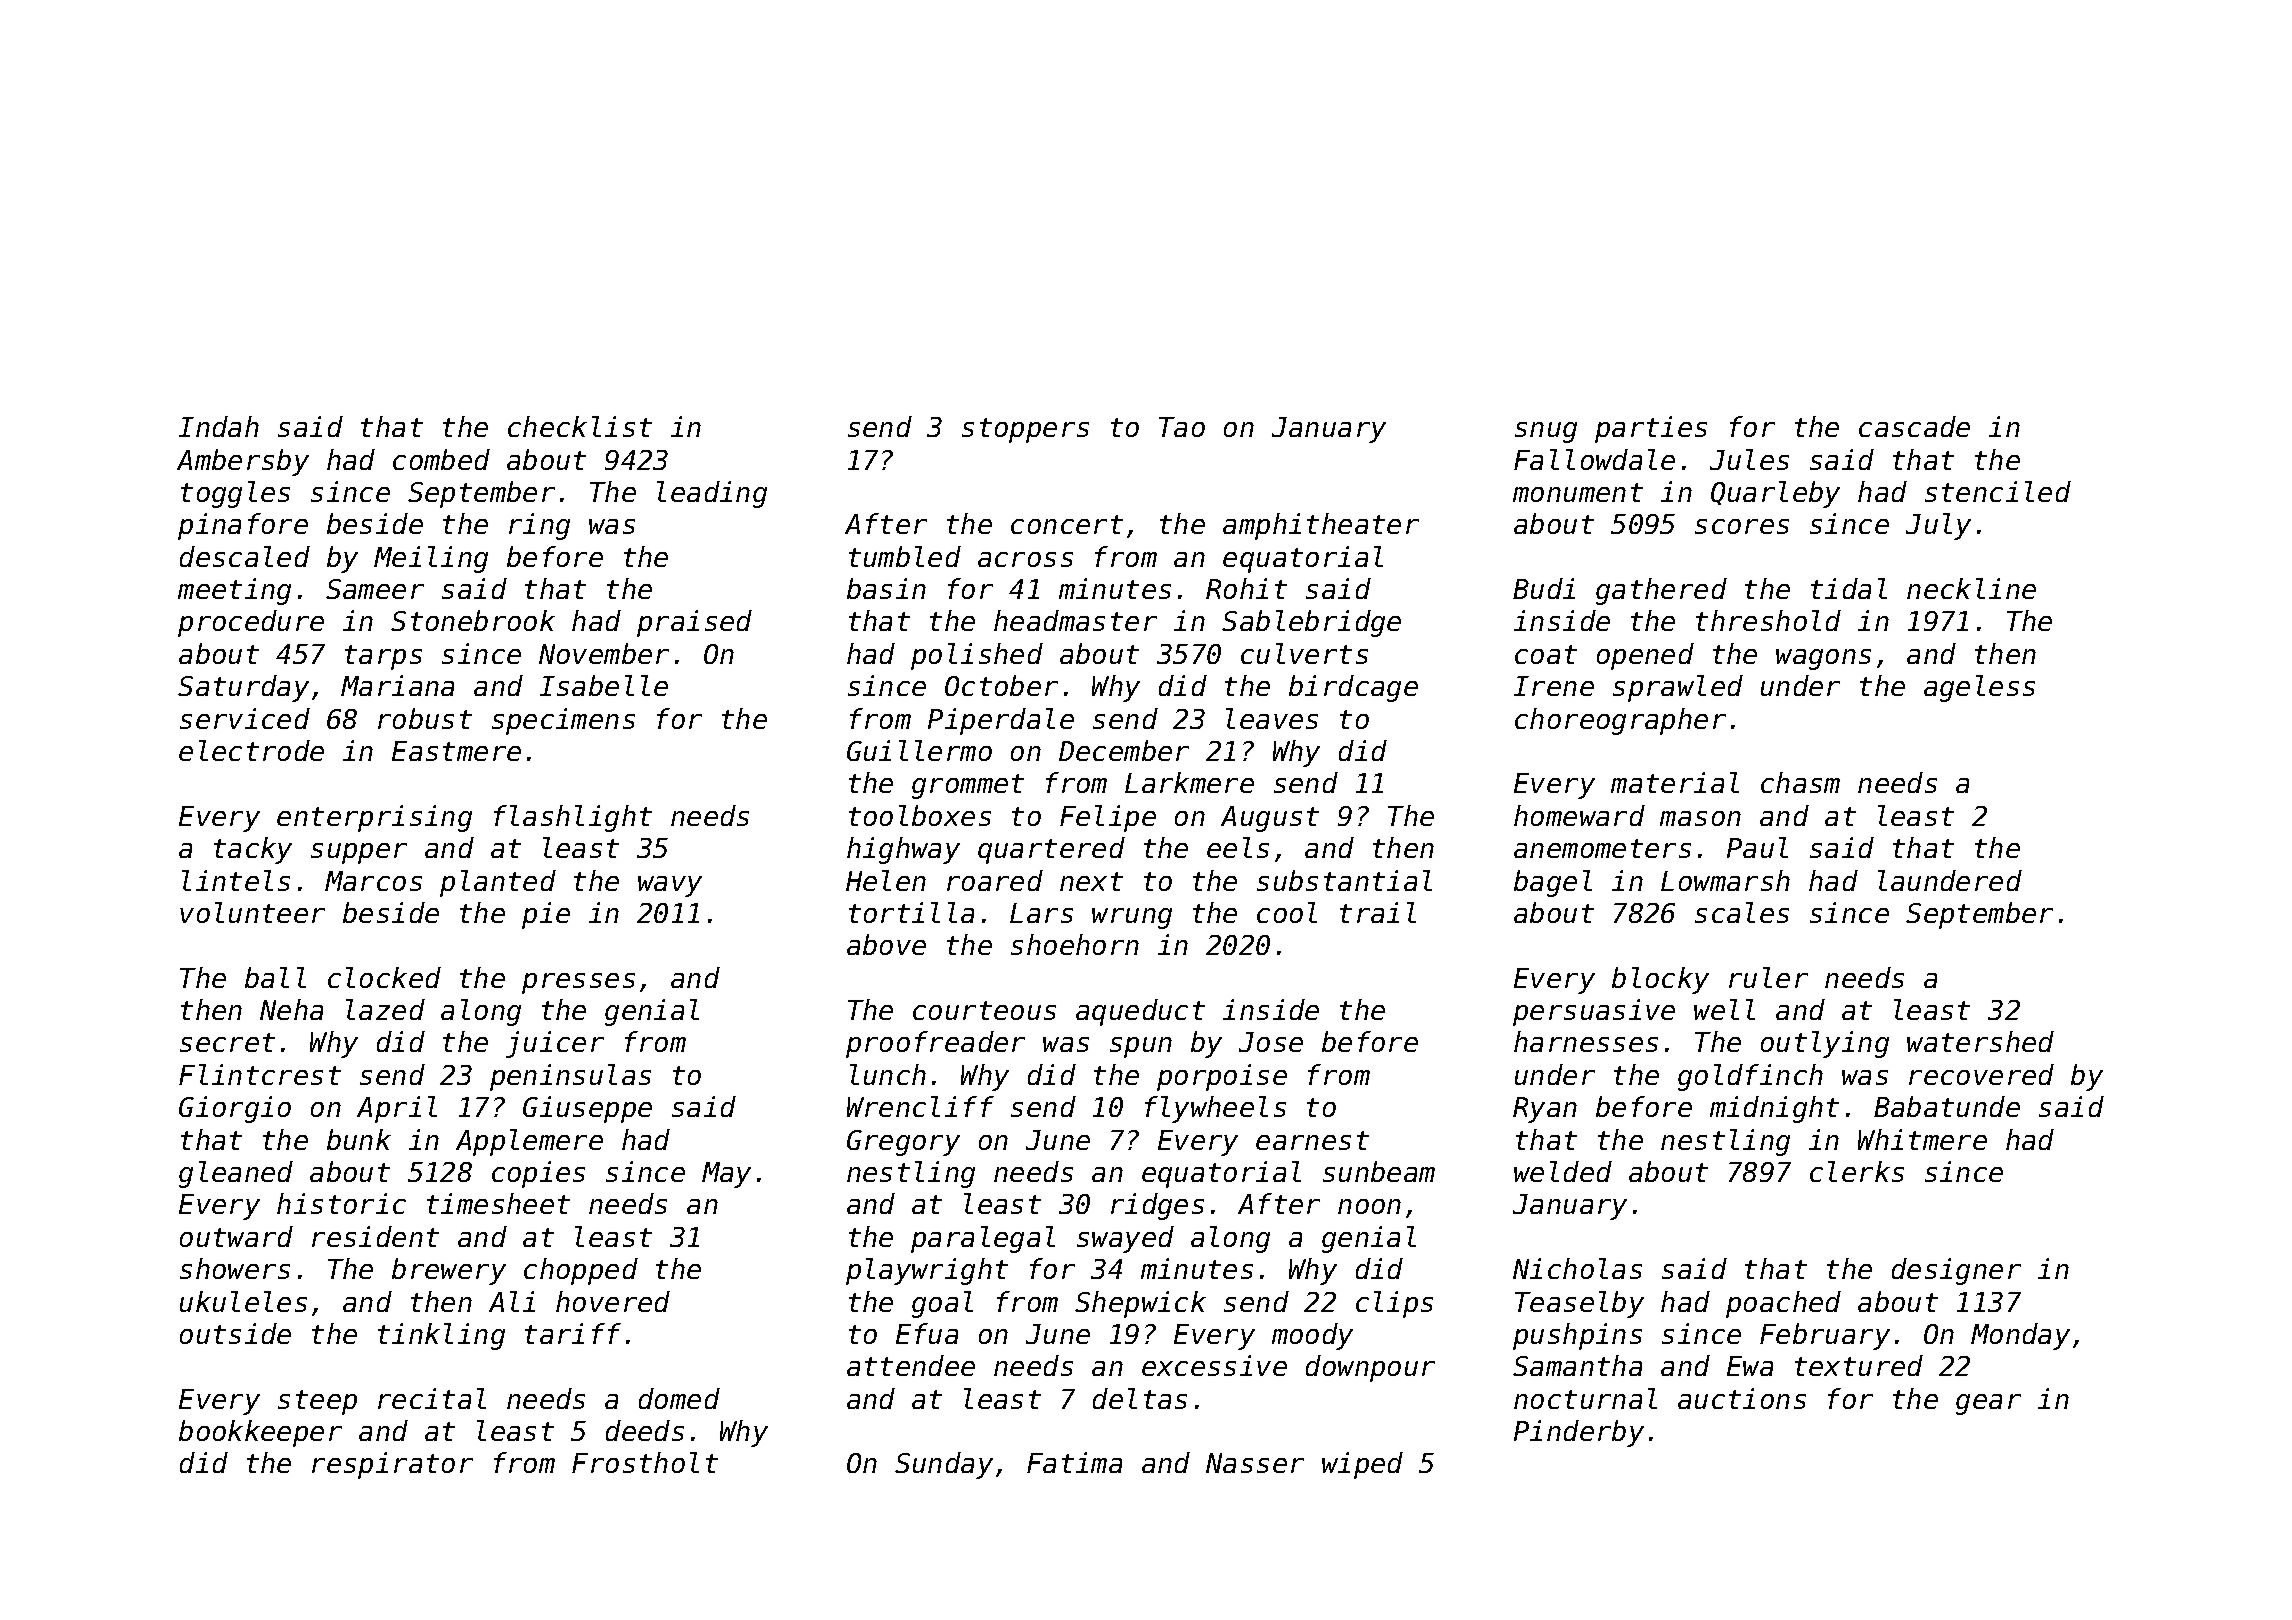  I want to click on Frostholt, so click(645, 1462).
